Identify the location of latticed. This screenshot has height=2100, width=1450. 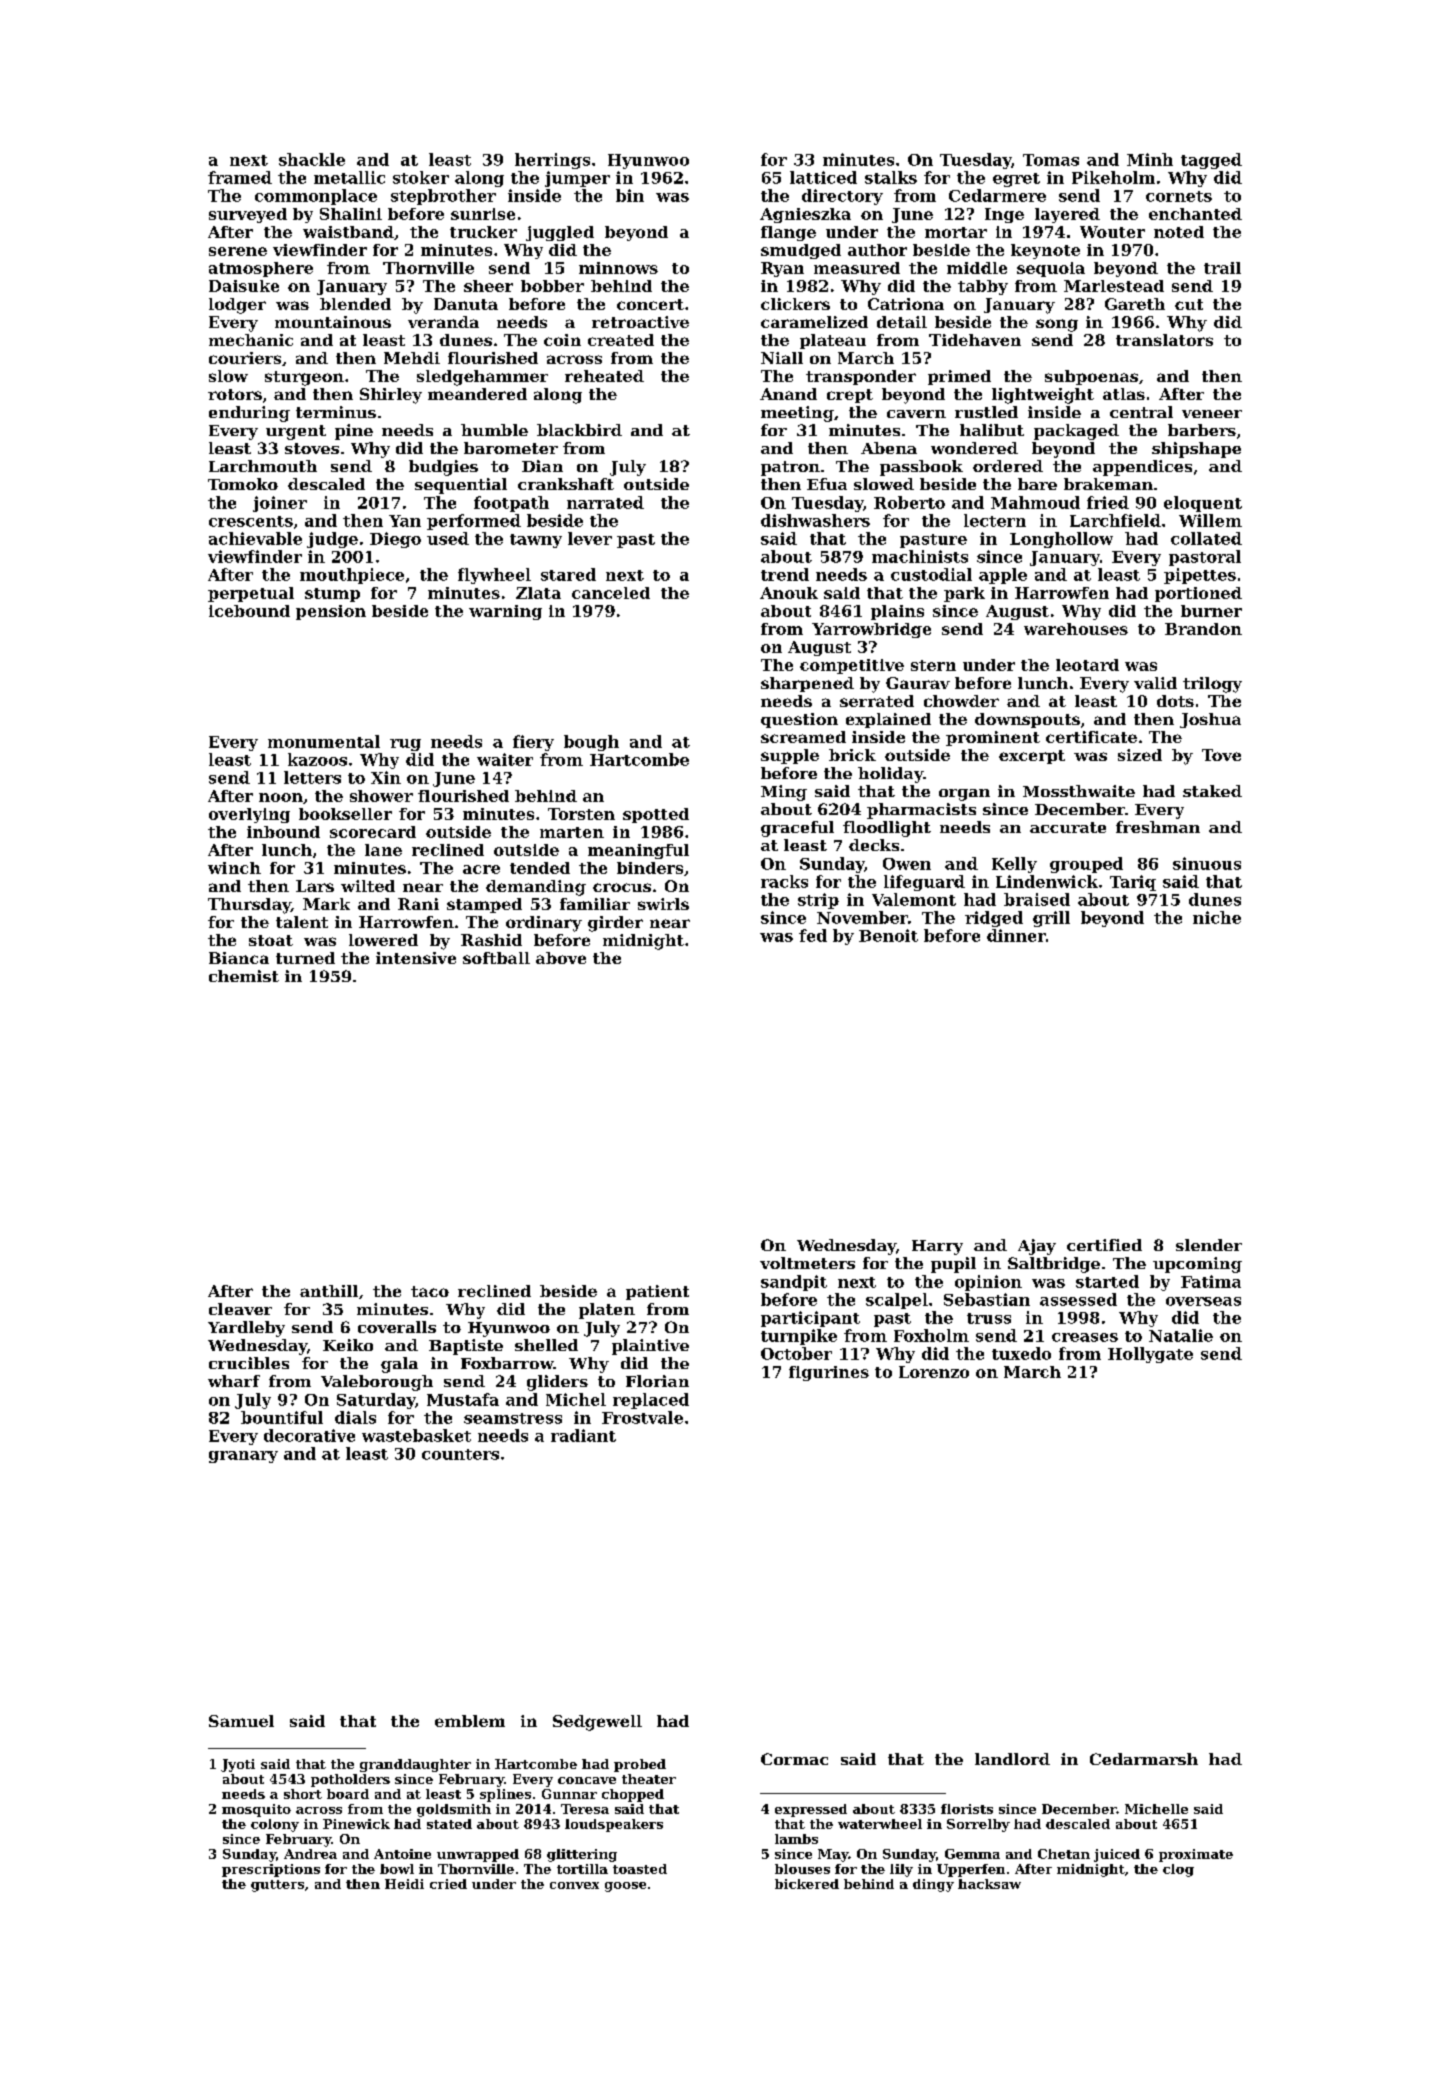
(823, 177).
